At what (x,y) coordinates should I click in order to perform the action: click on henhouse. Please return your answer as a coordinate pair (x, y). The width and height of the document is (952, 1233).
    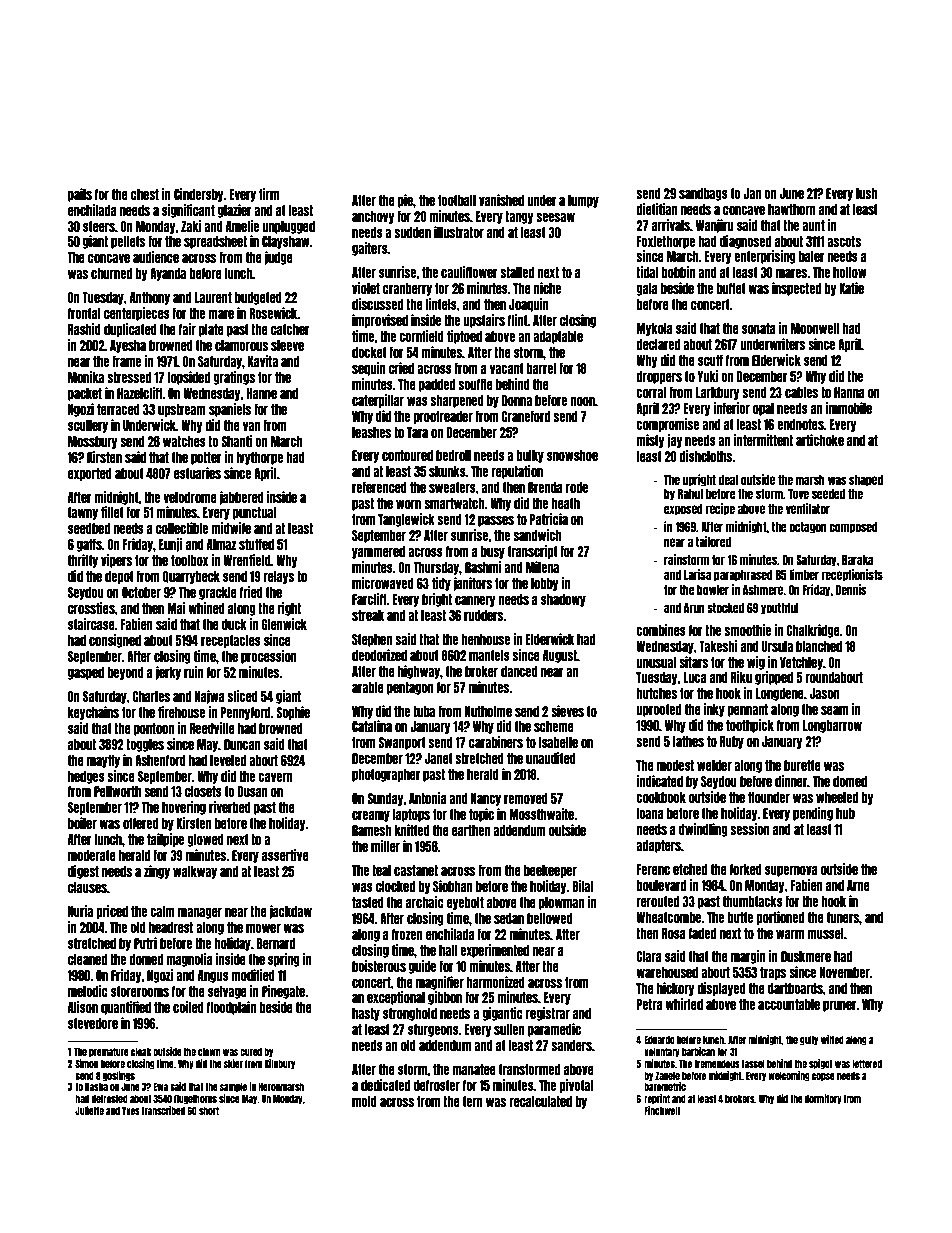
    Looking at the image, I should click on (485, 639).
